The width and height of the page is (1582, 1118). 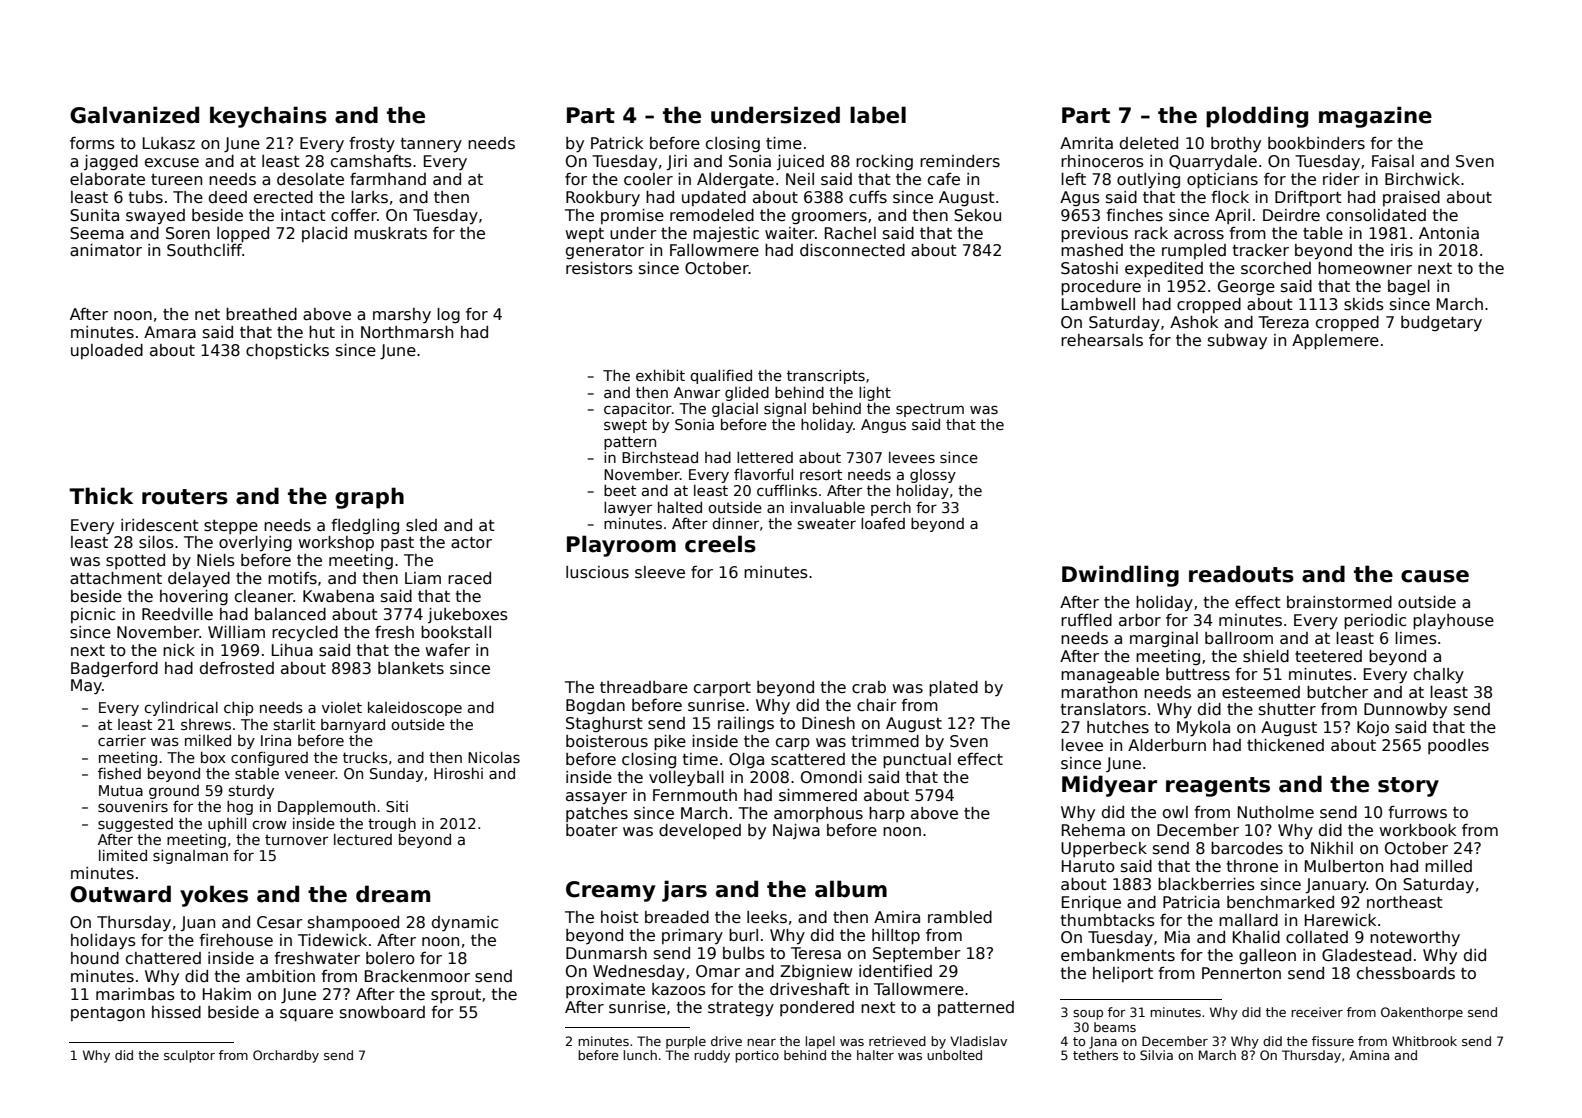 I want to click on jukeboxes, so click(x=468, y=615).
